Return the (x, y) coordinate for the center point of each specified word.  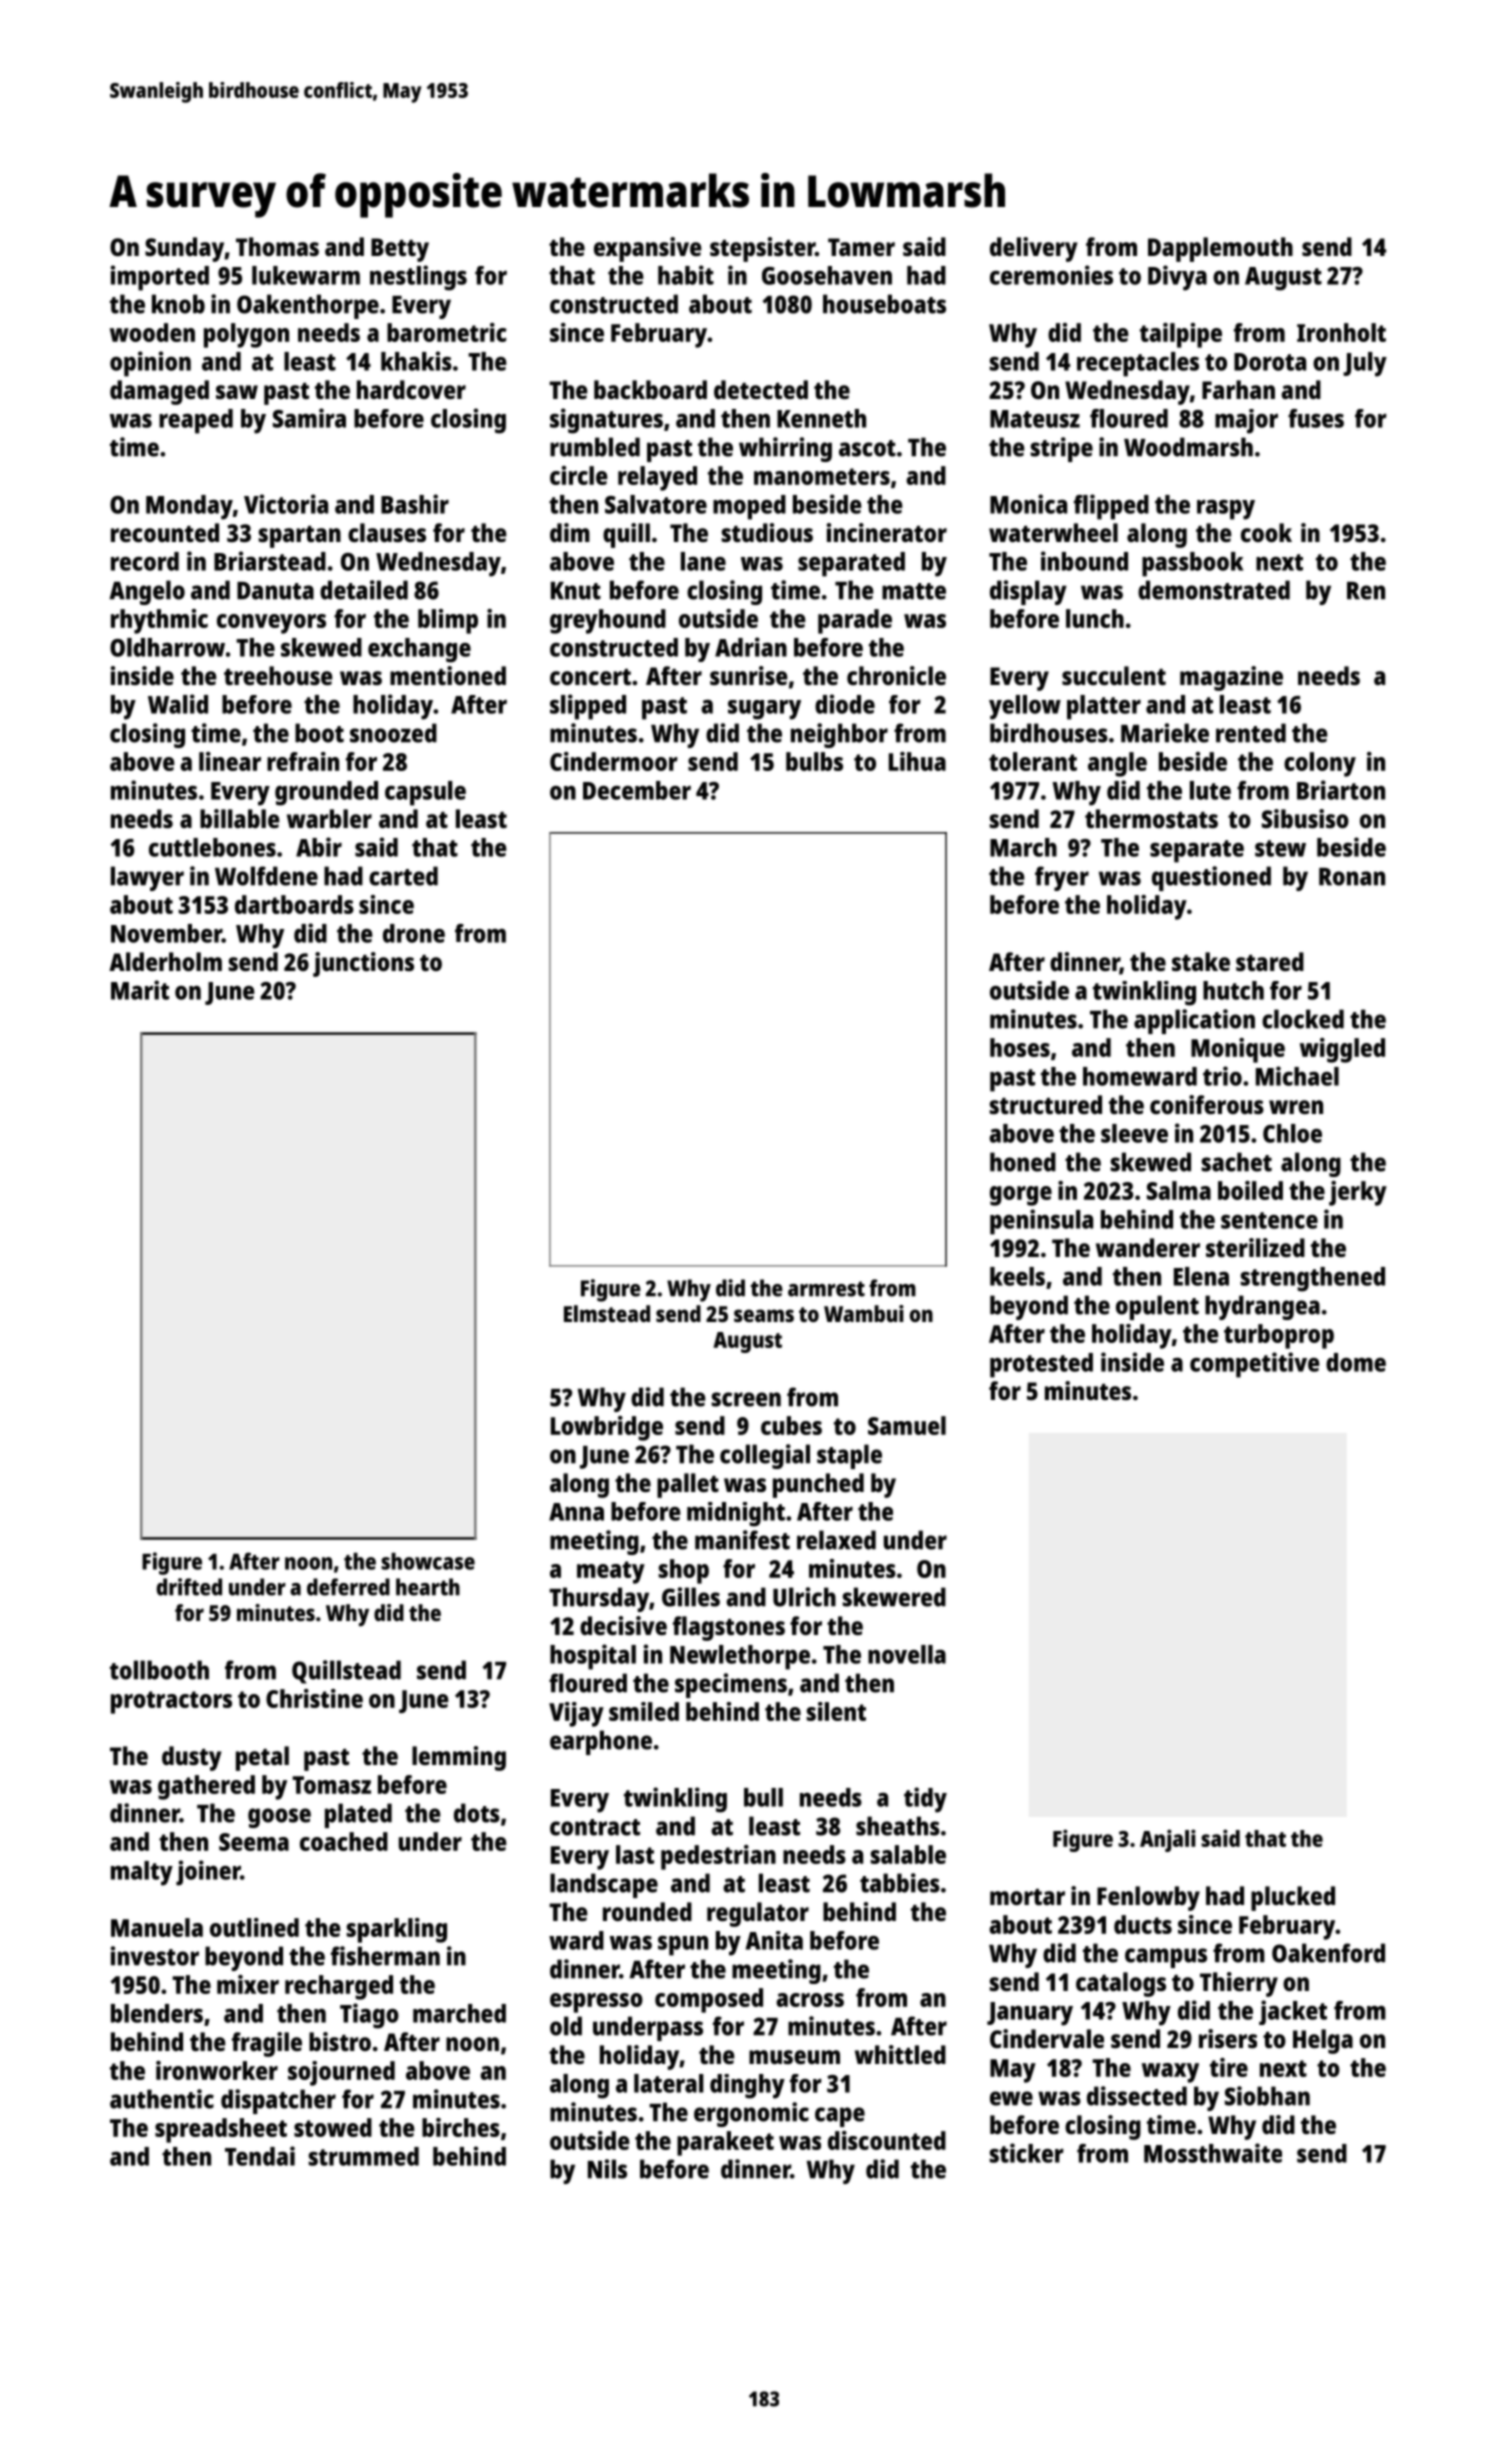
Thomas (277, 246)
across (810, 2000)
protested (1041, 1365)
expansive (648, 249)
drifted (189, 1587)
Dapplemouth (1220, 249)
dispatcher (278, 2101)
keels (1017, 1276)
